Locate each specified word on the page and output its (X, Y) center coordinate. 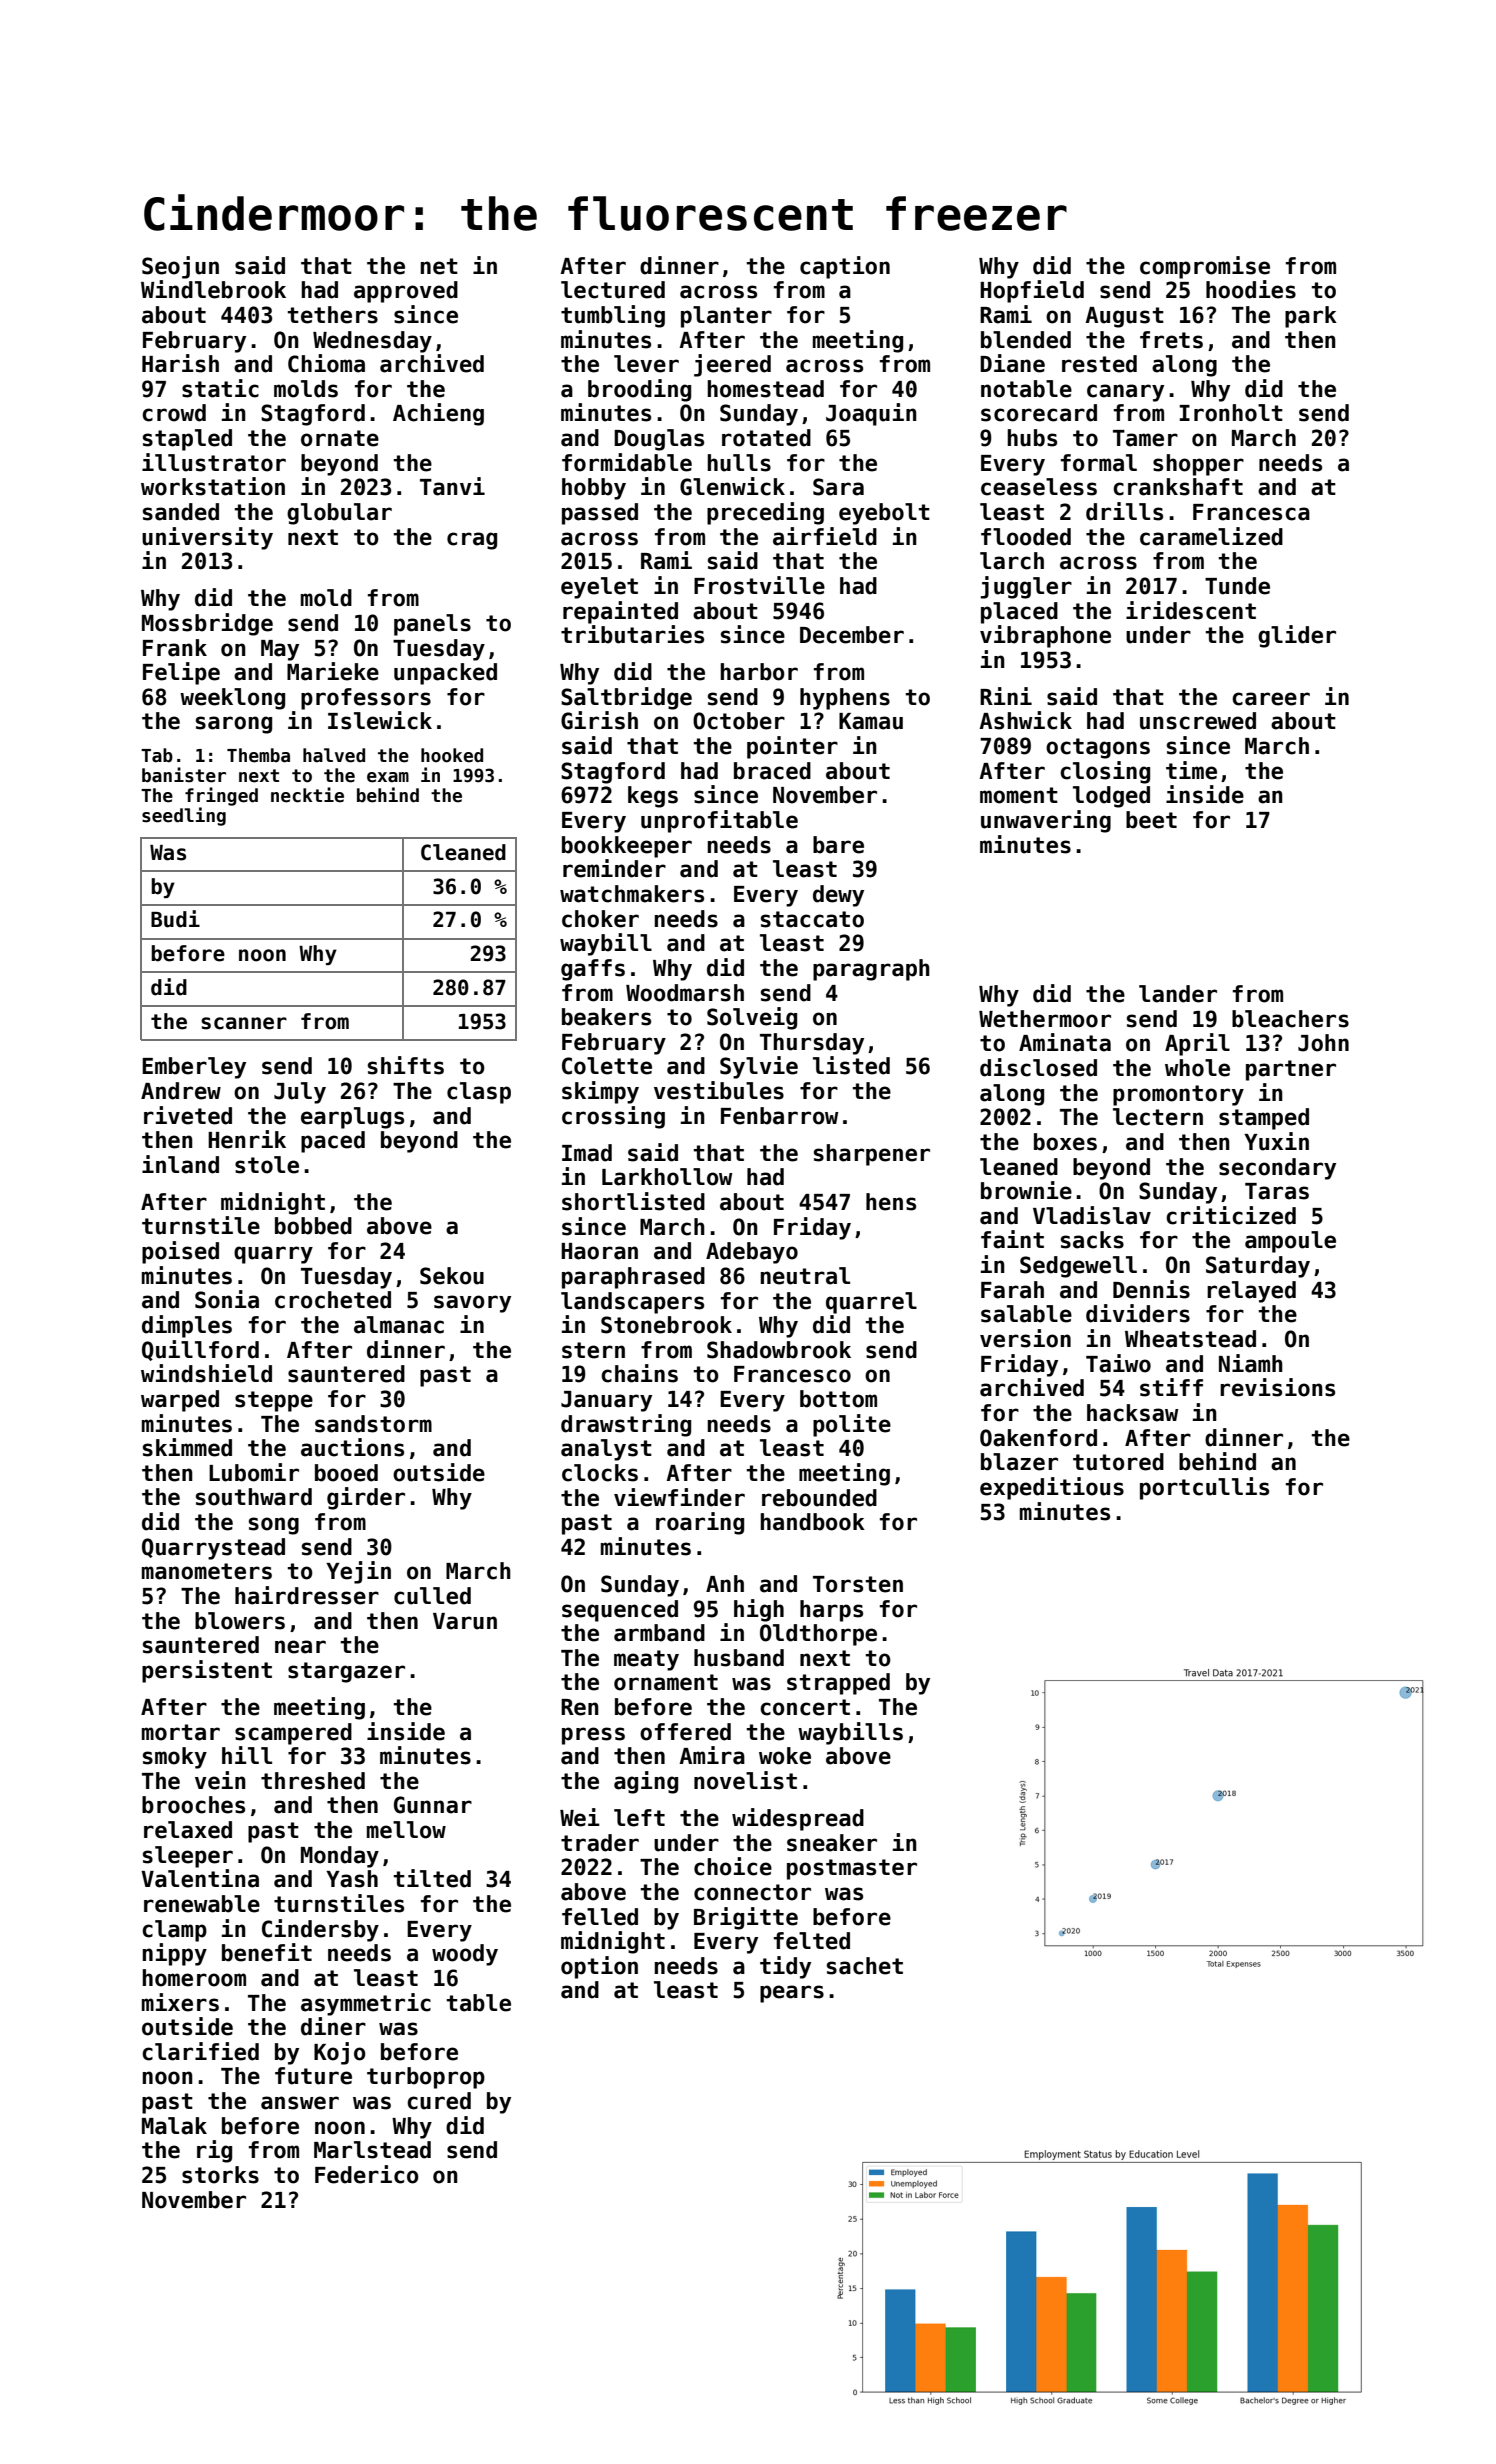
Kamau (871, 721)
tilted (432, 1878)
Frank (175, 648)
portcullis (1204, 1488)
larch (1012, 561)
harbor (759, 672)
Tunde (1237, 586)
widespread (798, 1819)
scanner (244, 1023)
